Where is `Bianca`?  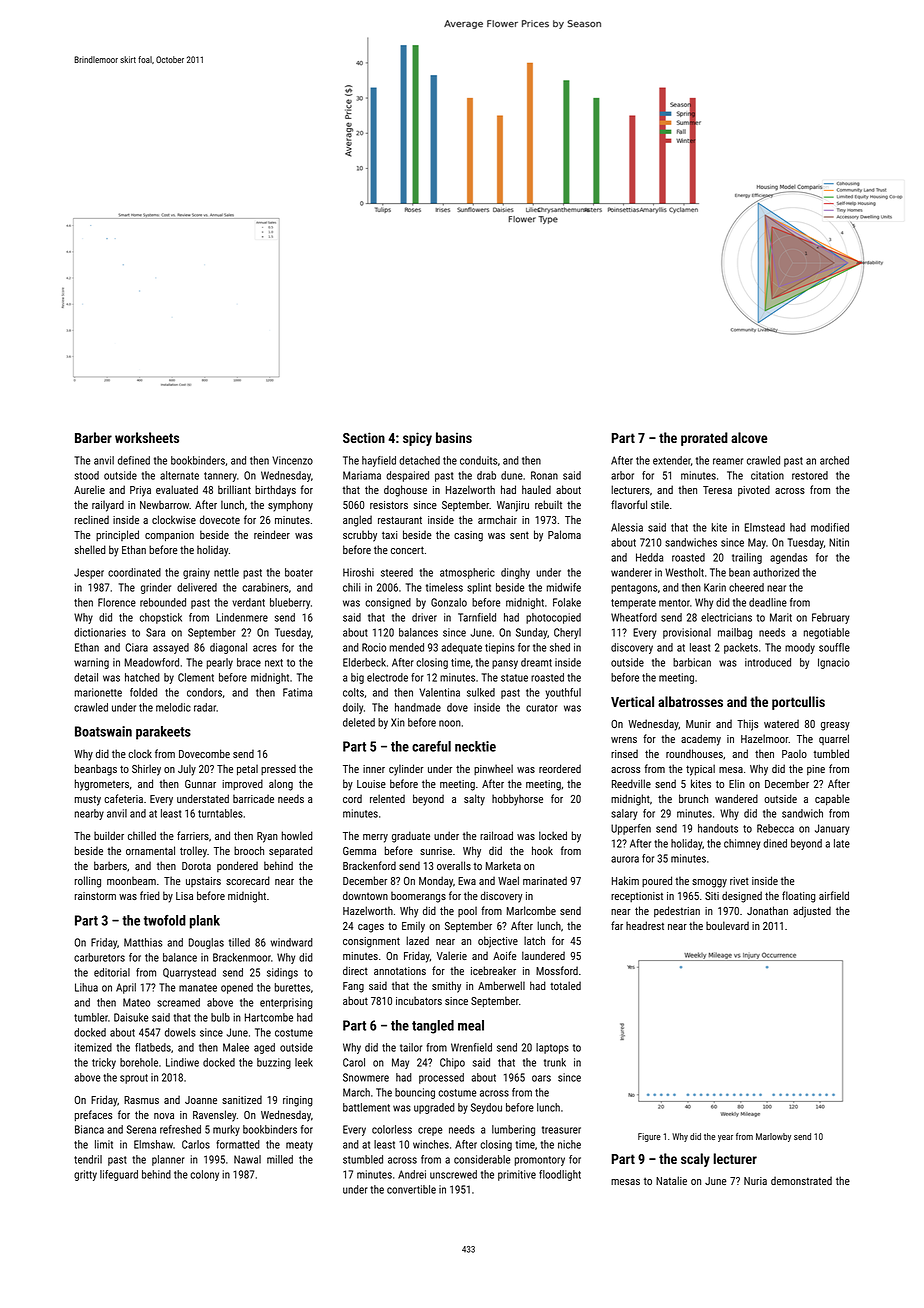
Bianca is located at coordinates (89, 1129).
